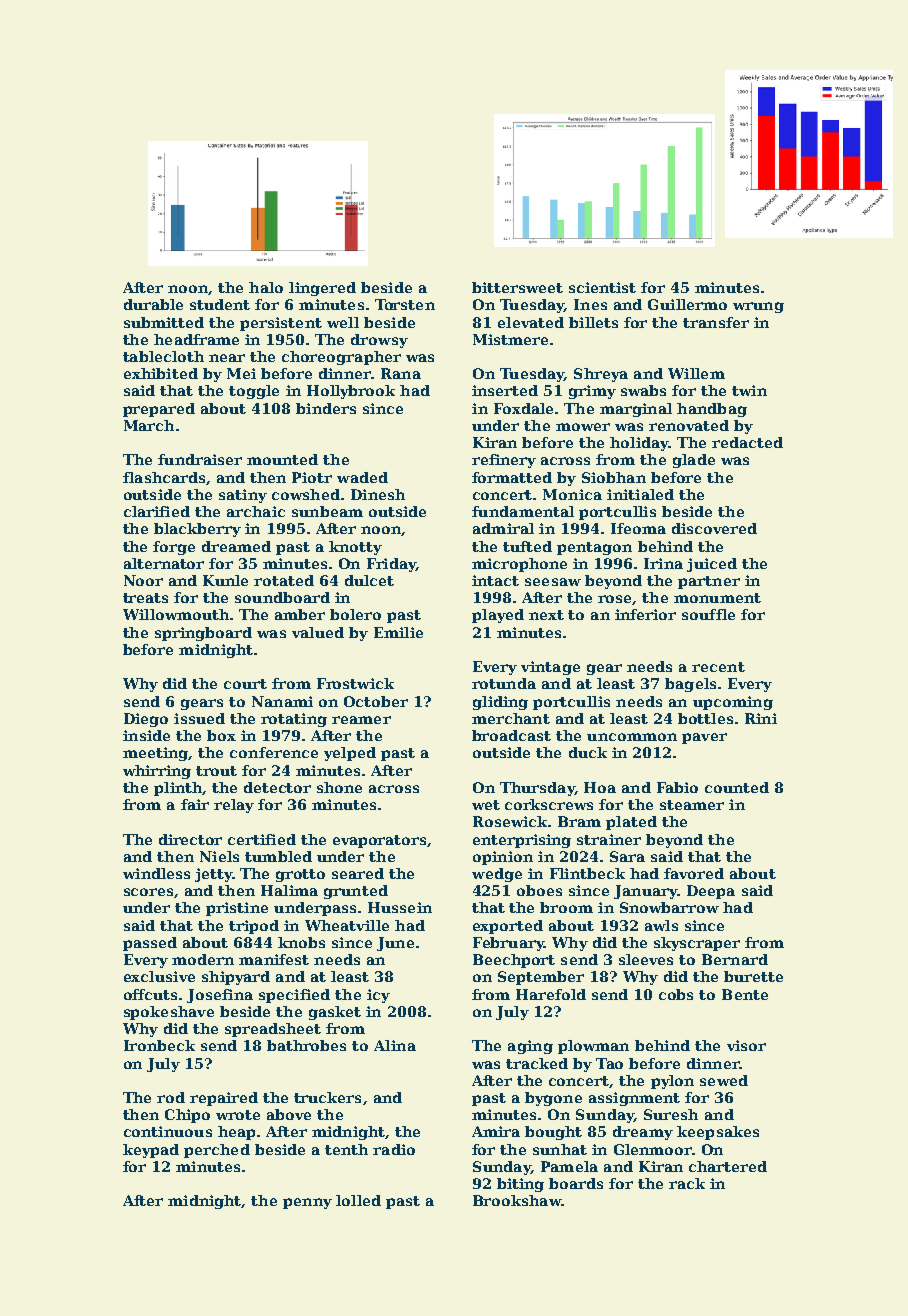  Describe the element at coordinates (171, 1097) in the screenshot. I see `rod` at that location.
